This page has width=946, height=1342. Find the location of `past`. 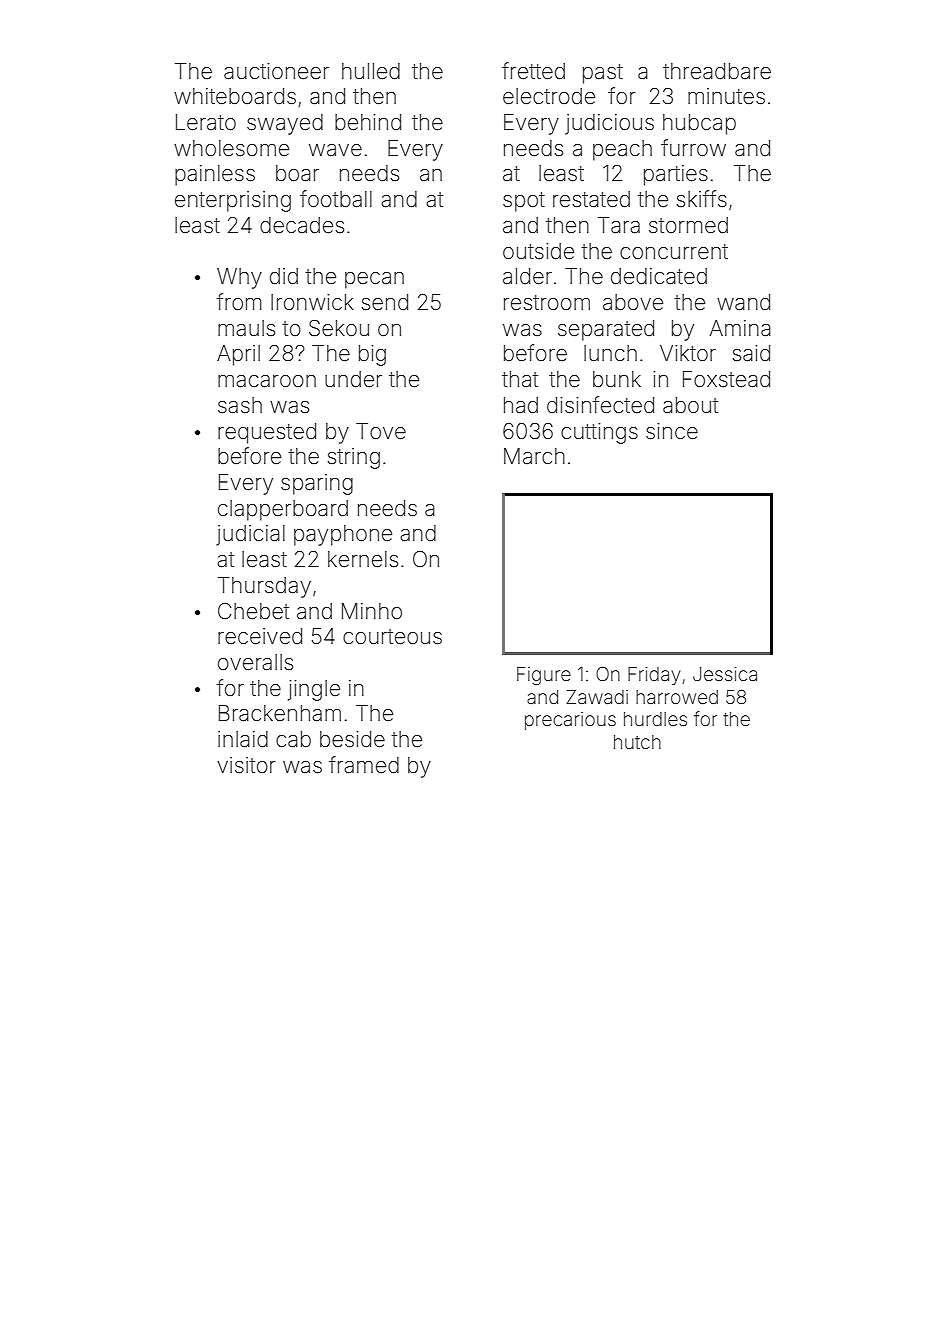

past is located at coordinates (603, 74).
